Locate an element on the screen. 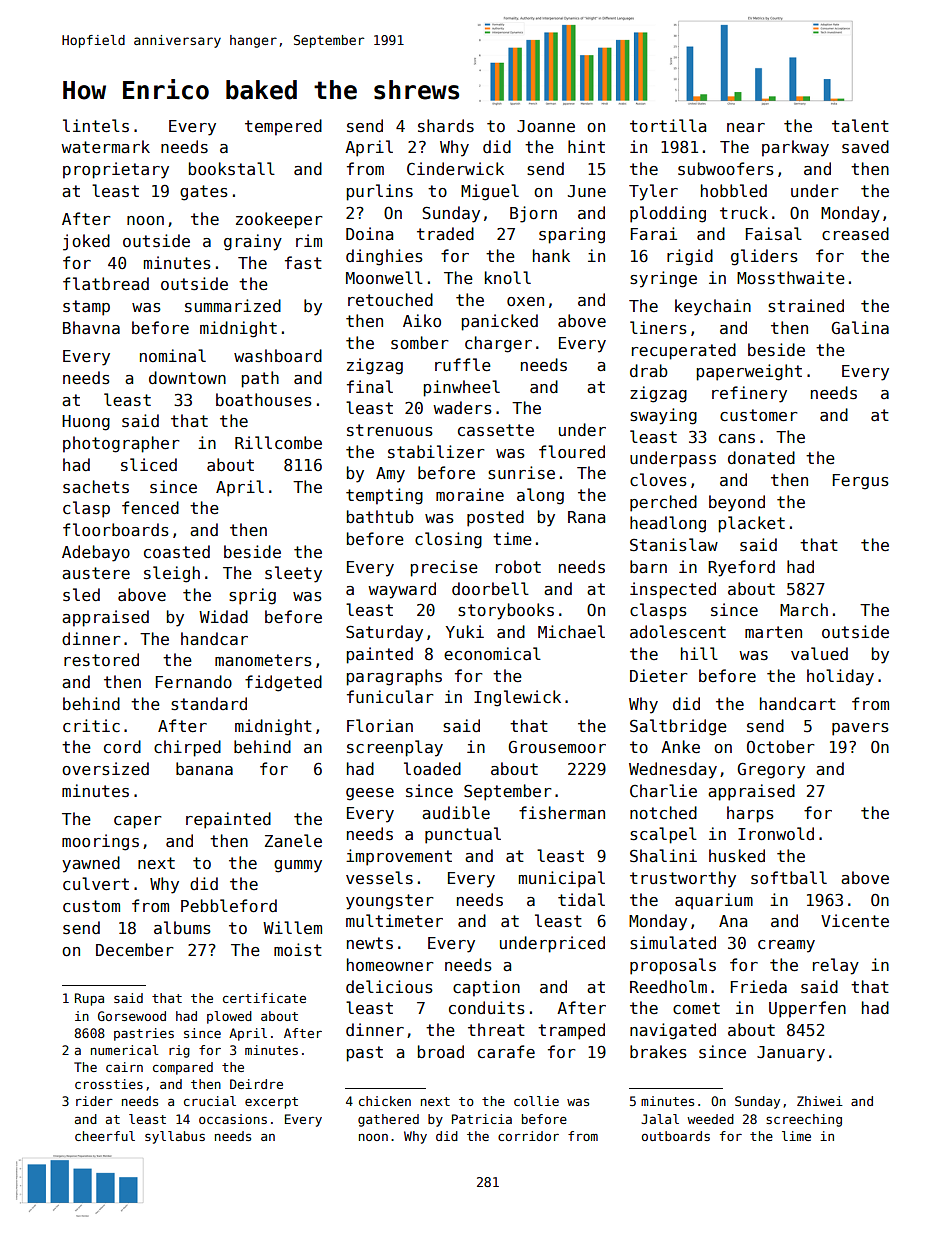 The width and height of the screenshot is (952, 1233). boathouses is located at coordinates (264, 400).
